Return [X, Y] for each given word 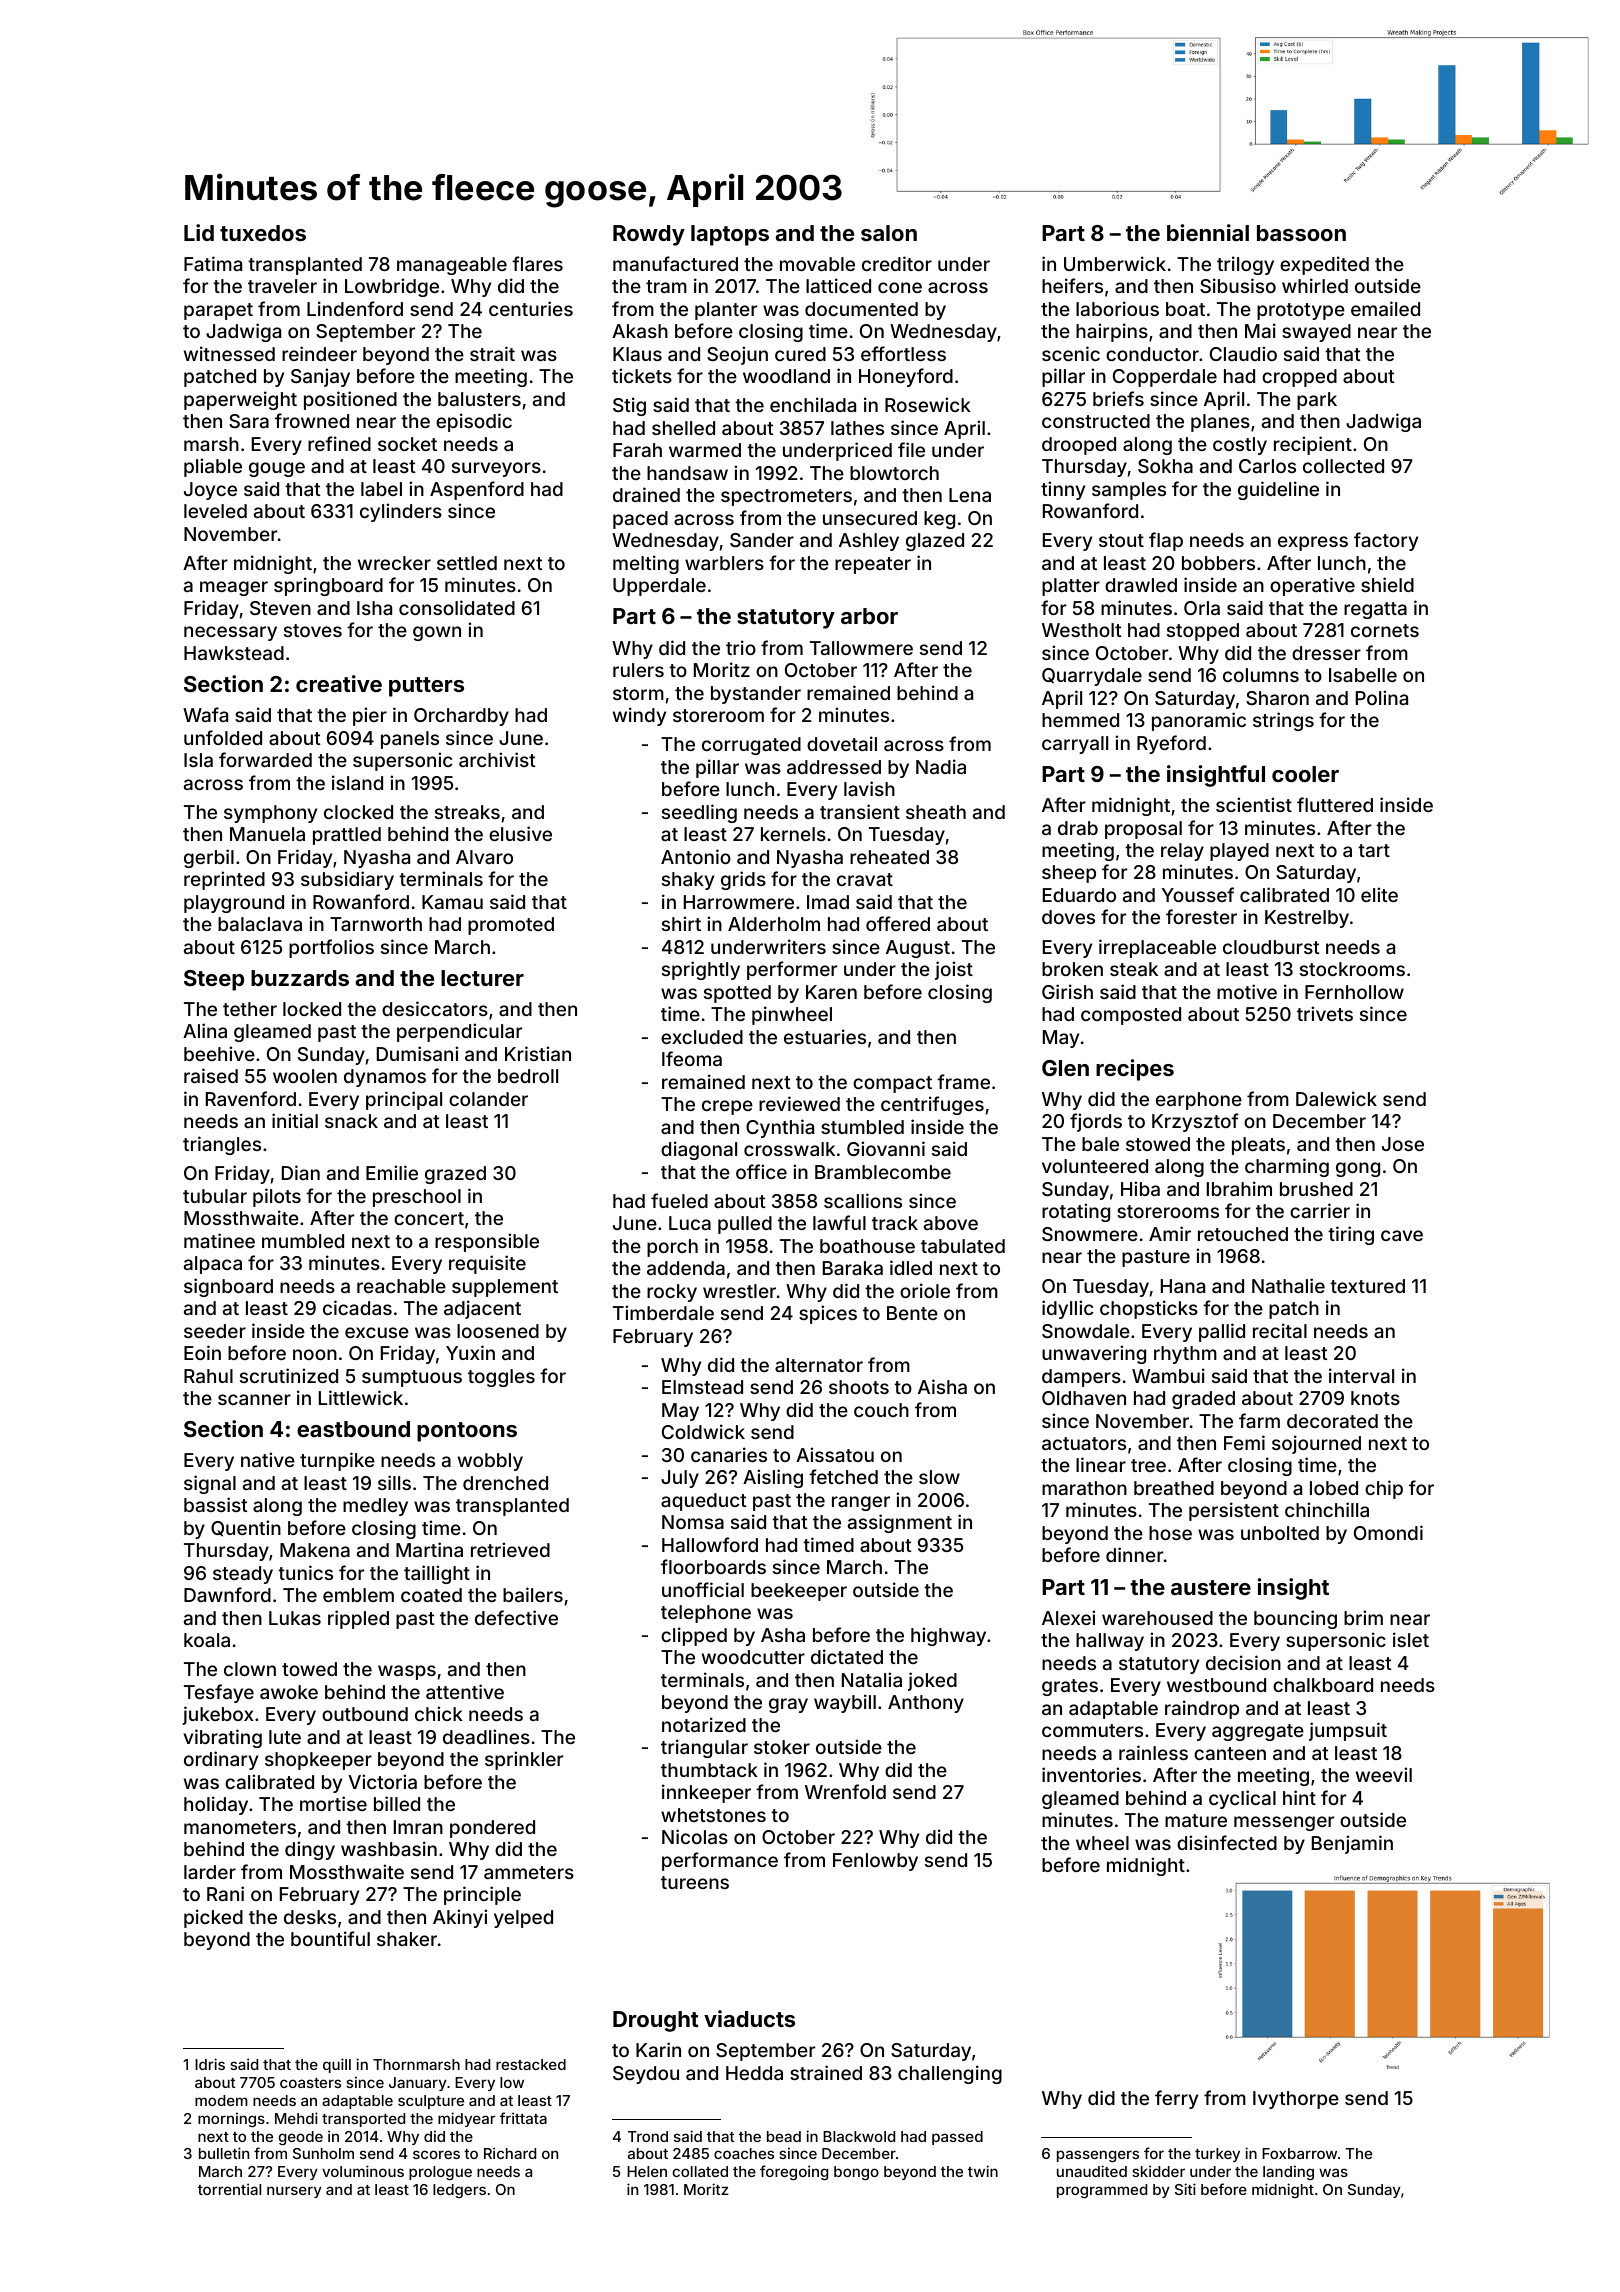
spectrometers [786, 497]
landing [1288, 2172]
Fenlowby [875, 1862]
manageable [452, 266]
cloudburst [1271, 947]
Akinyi [460, 1918]
